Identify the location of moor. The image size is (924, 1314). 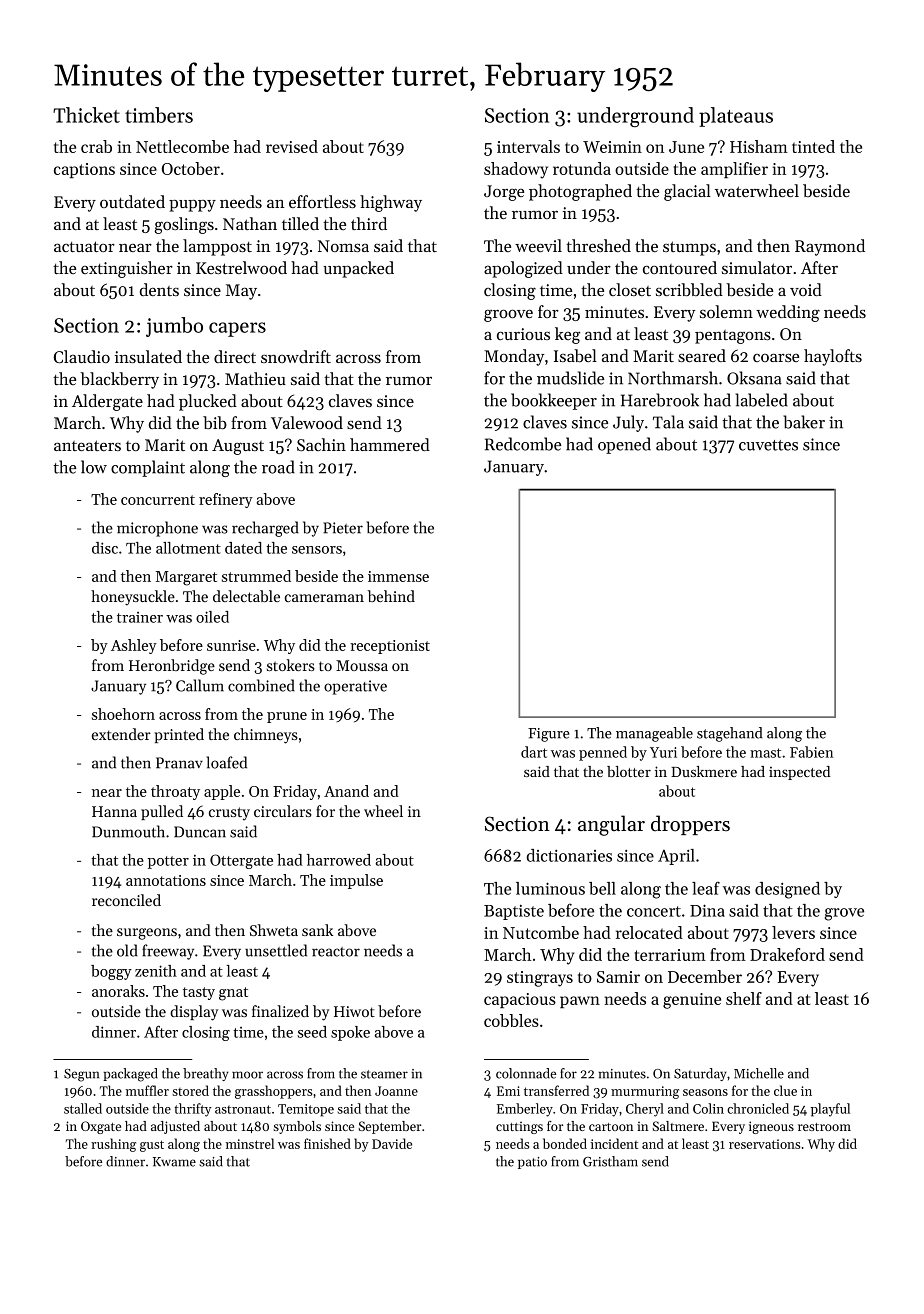
(247, 1075).
